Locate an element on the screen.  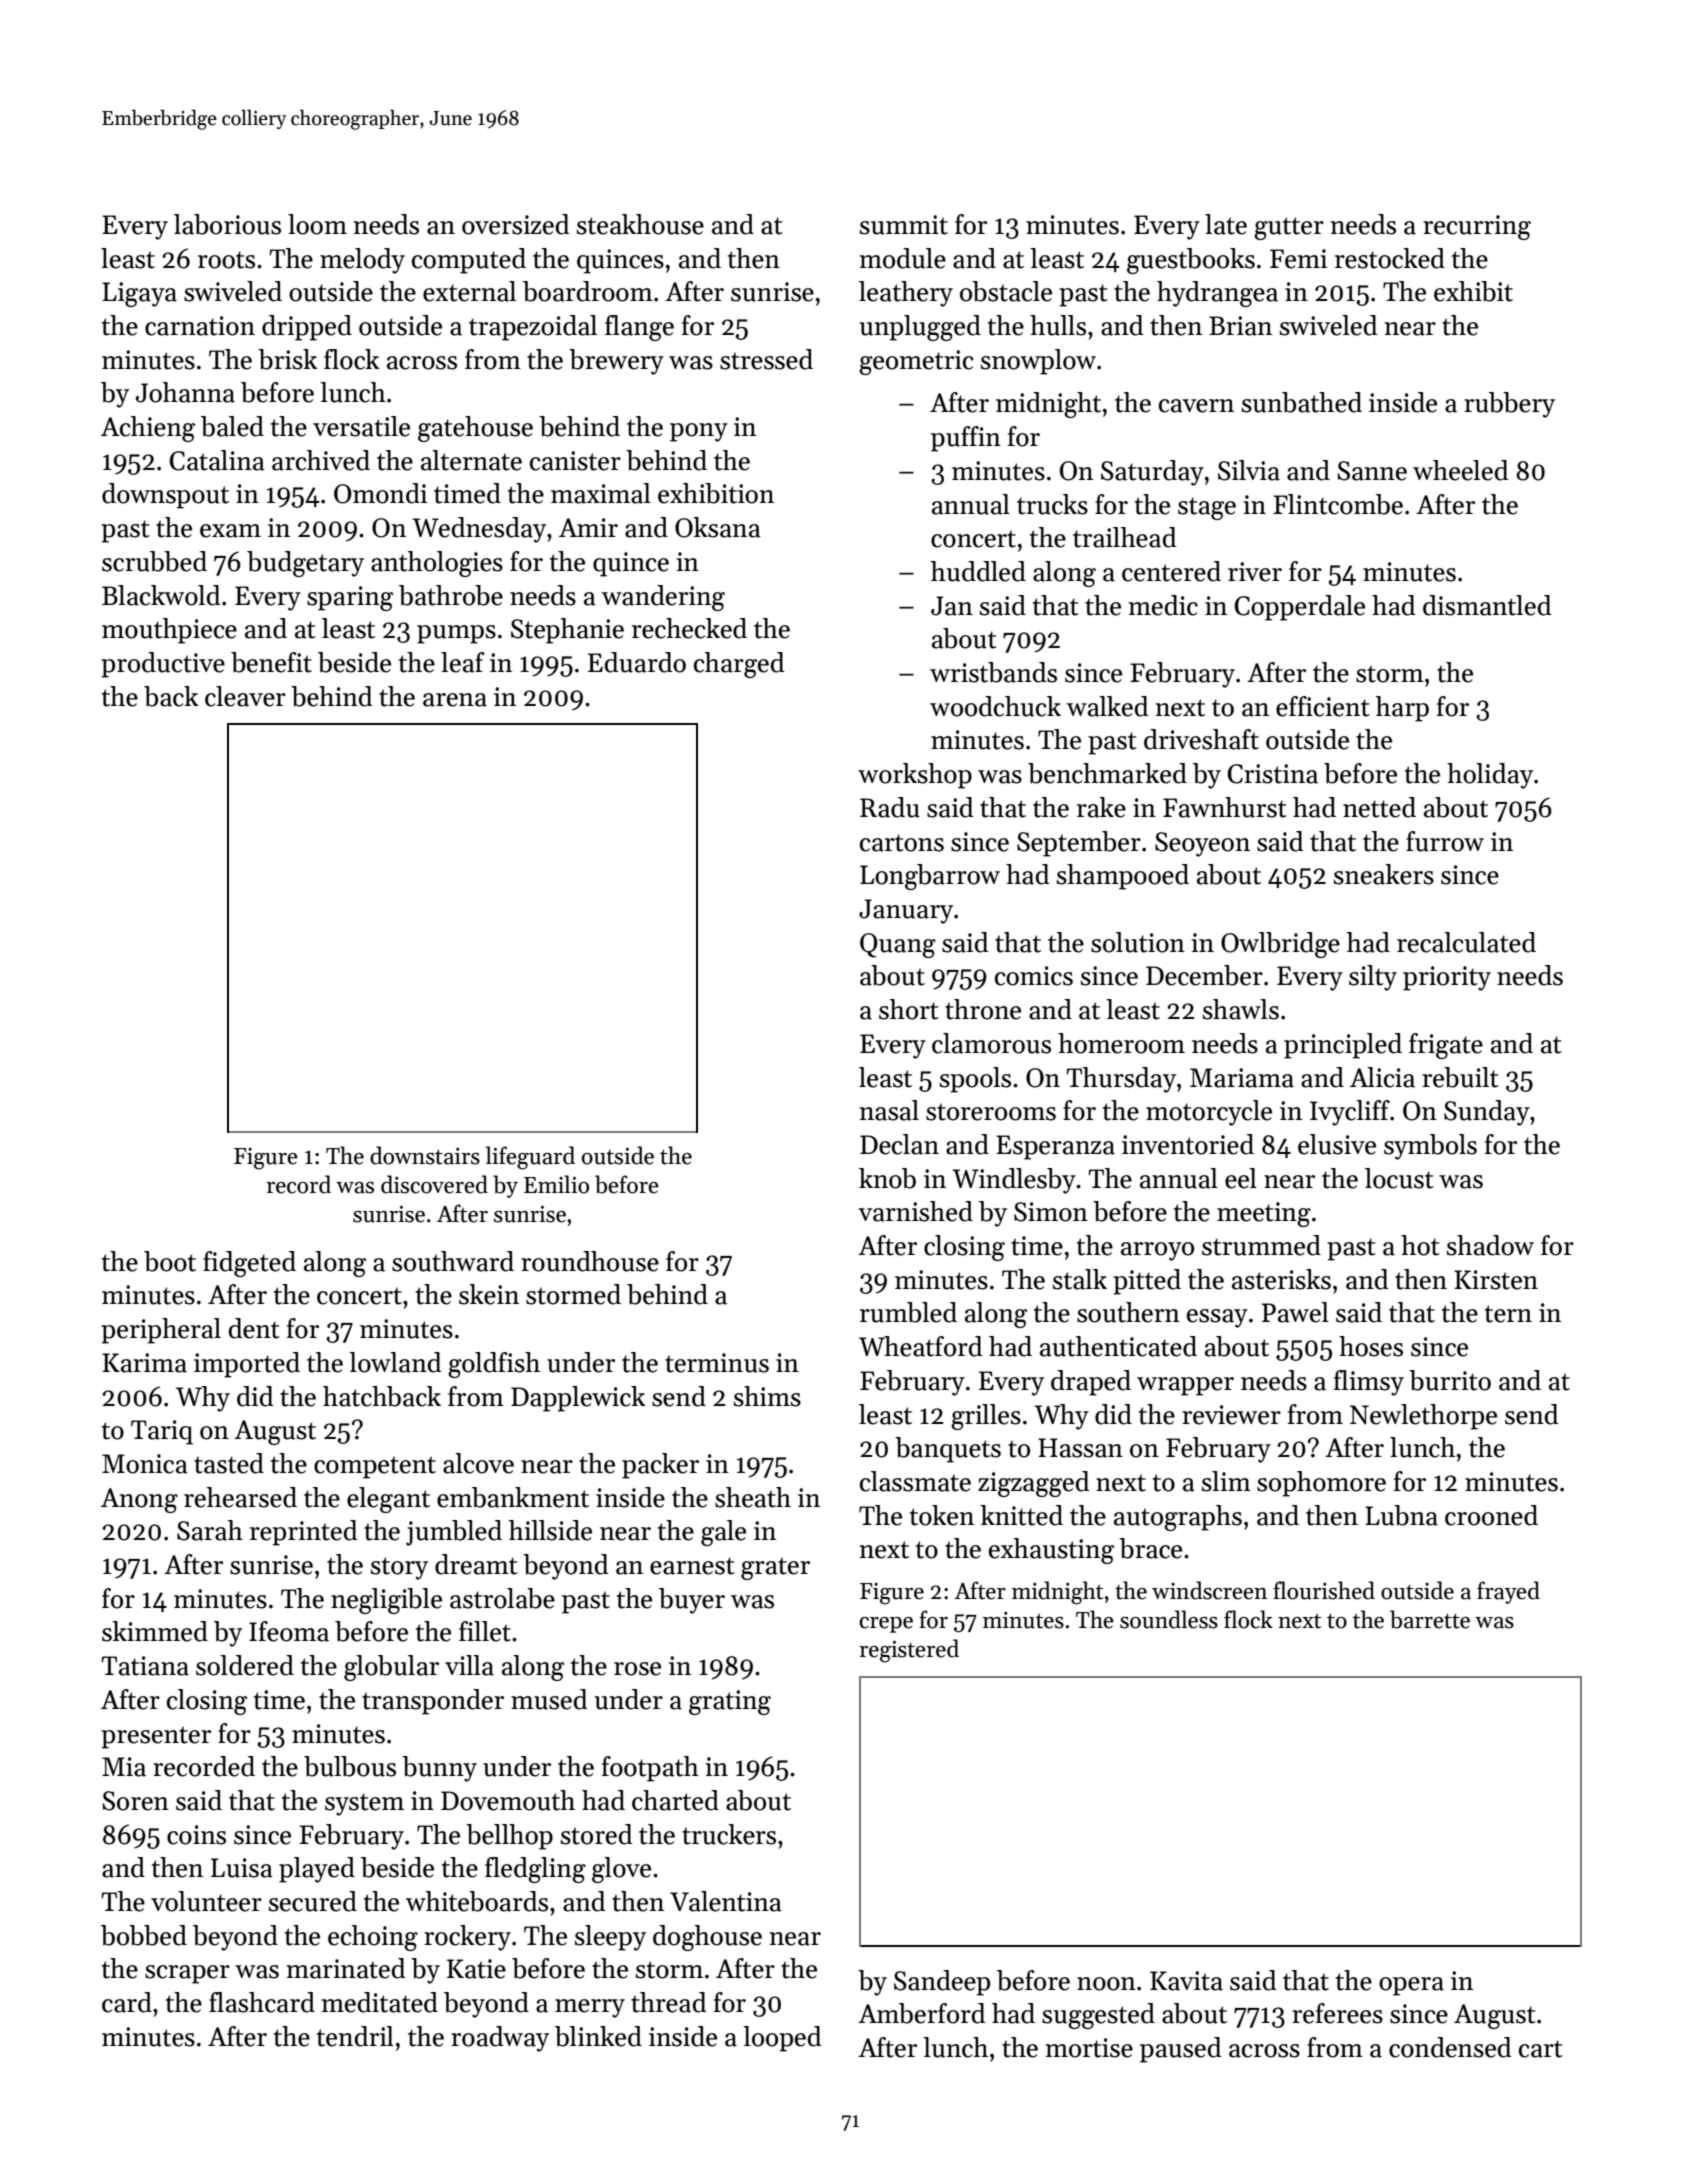
condensed is located at coordinates (1450, 2047).
